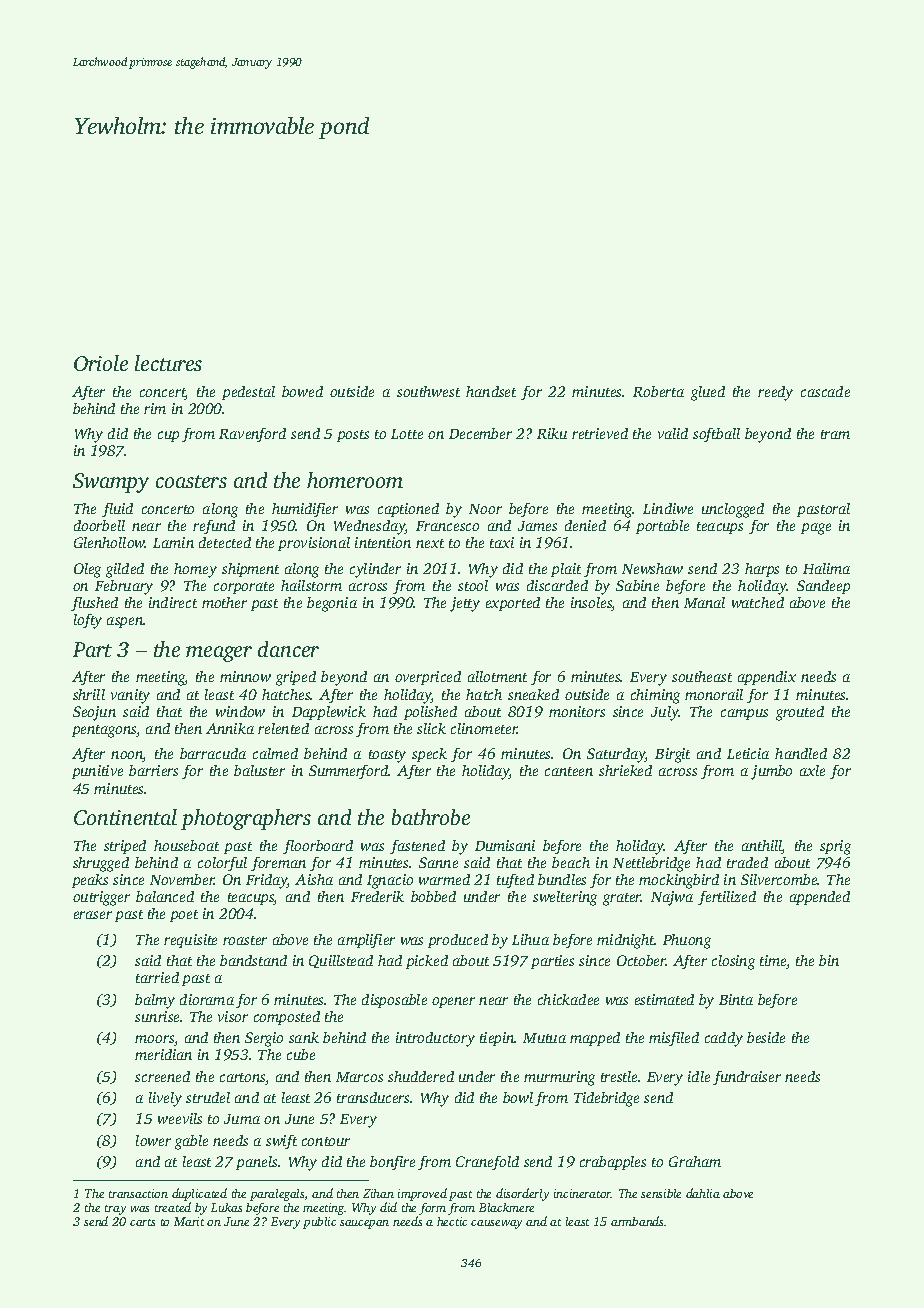  Describe the element at coordinates (565, 898) in the image. I see `sweltering` at that location.
